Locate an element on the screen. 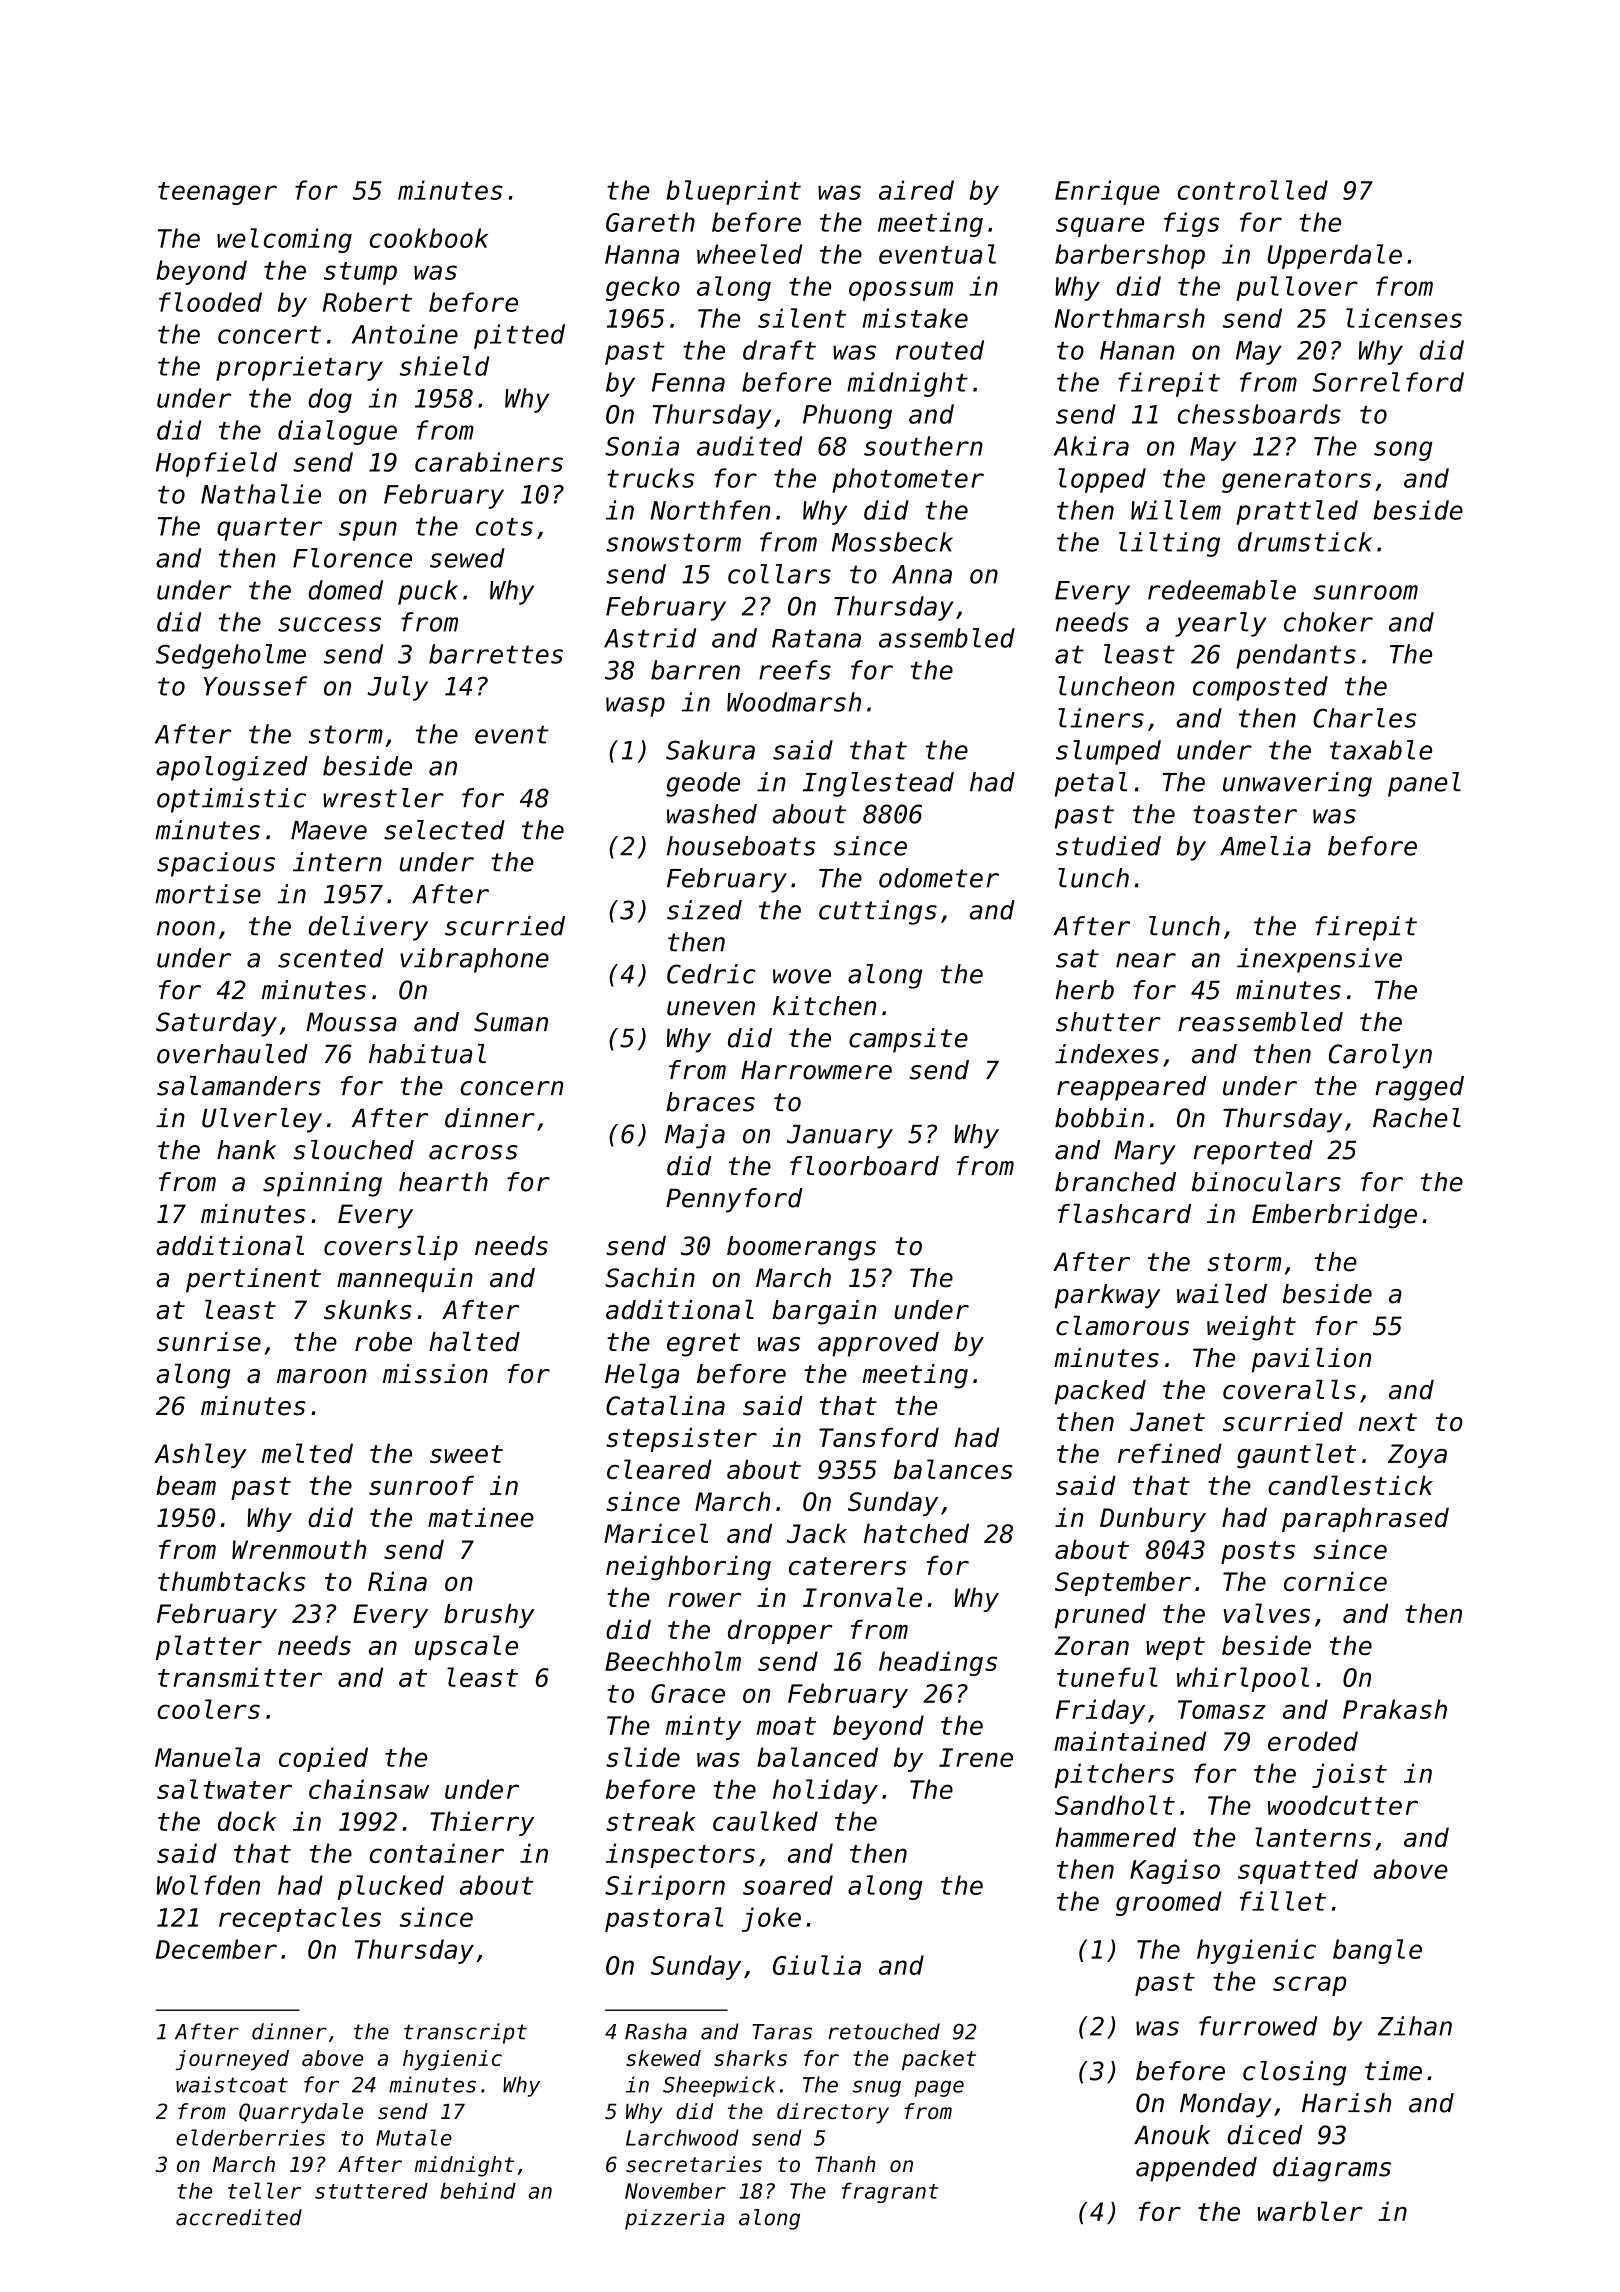 Image resolution: width=1620 pixels, height=2292 pixels. teenager is located at coordinates (217, 193).
